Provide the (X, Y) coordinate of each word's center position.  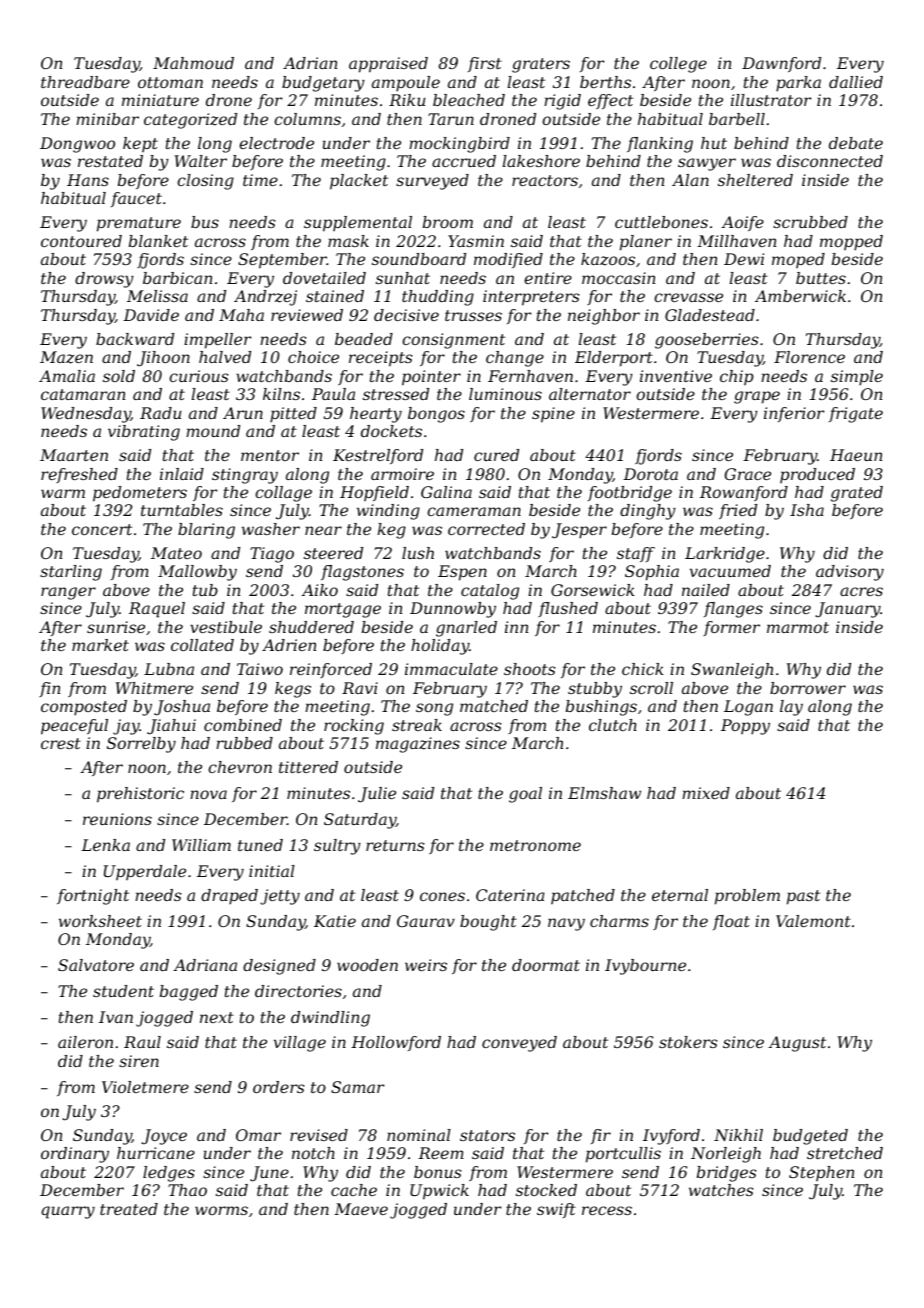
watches (721, 1190)
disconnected (830, 161)
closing (205, 182)
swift (556, 1210)
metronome (535, 845)
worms (221, 1210)
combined (243, 725)
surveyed (432, 182)
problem (747, 897)
